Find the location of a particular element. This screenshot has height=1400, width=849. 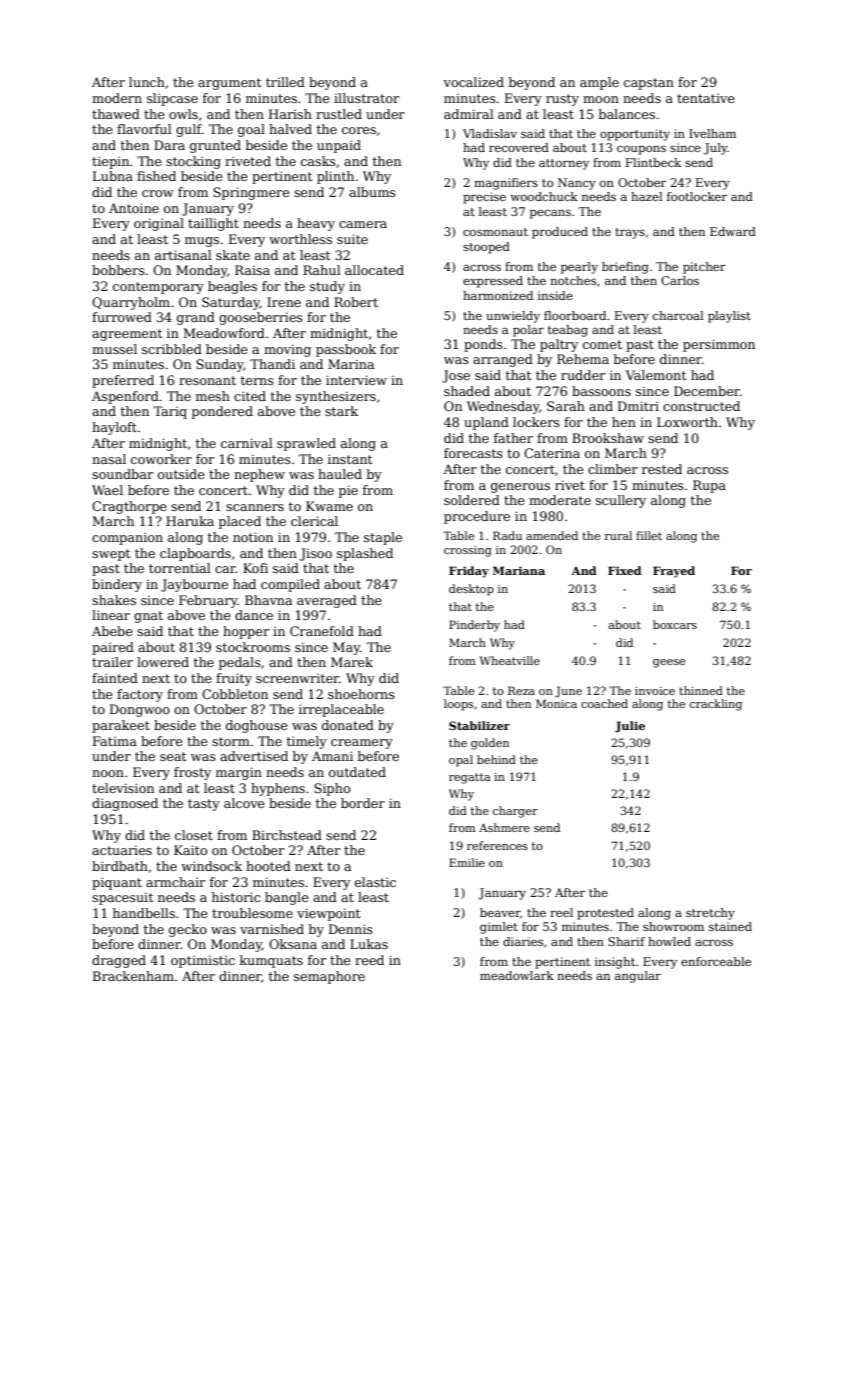

briefing is located at coordinates (625, 268).
